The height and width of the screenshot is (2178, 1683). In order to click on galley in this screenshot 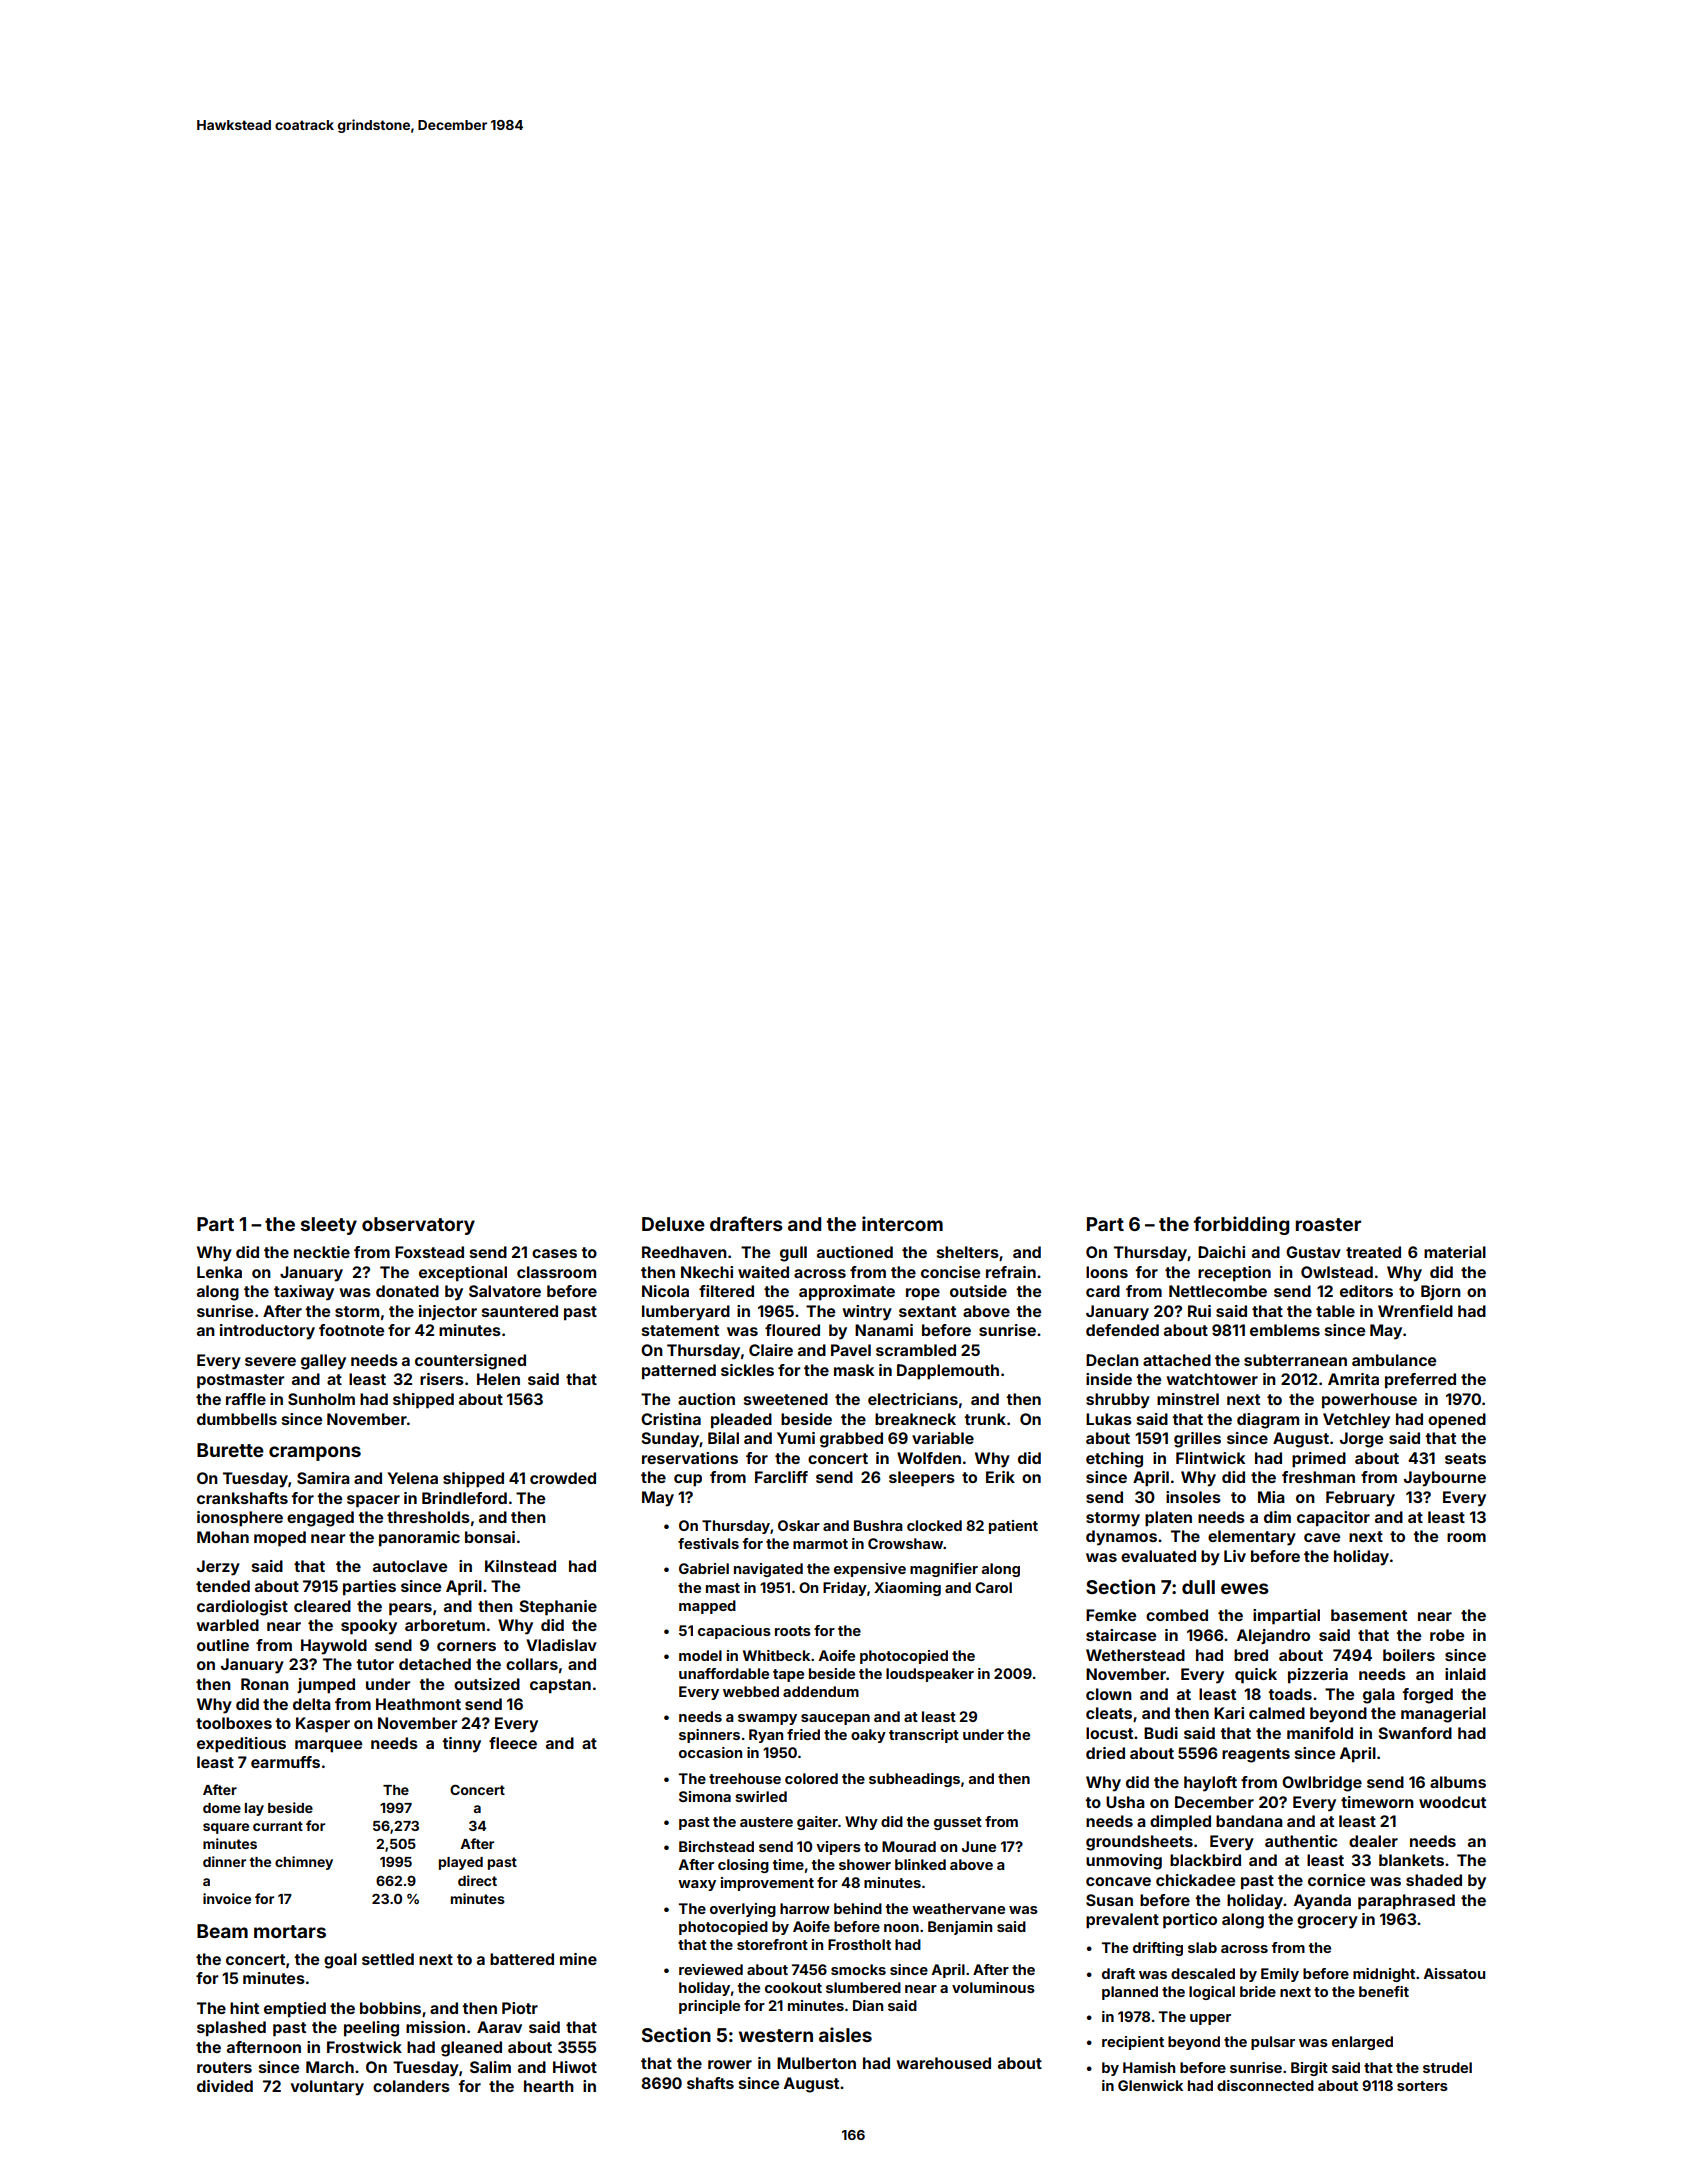, I will do `click(323, 1362)`.
